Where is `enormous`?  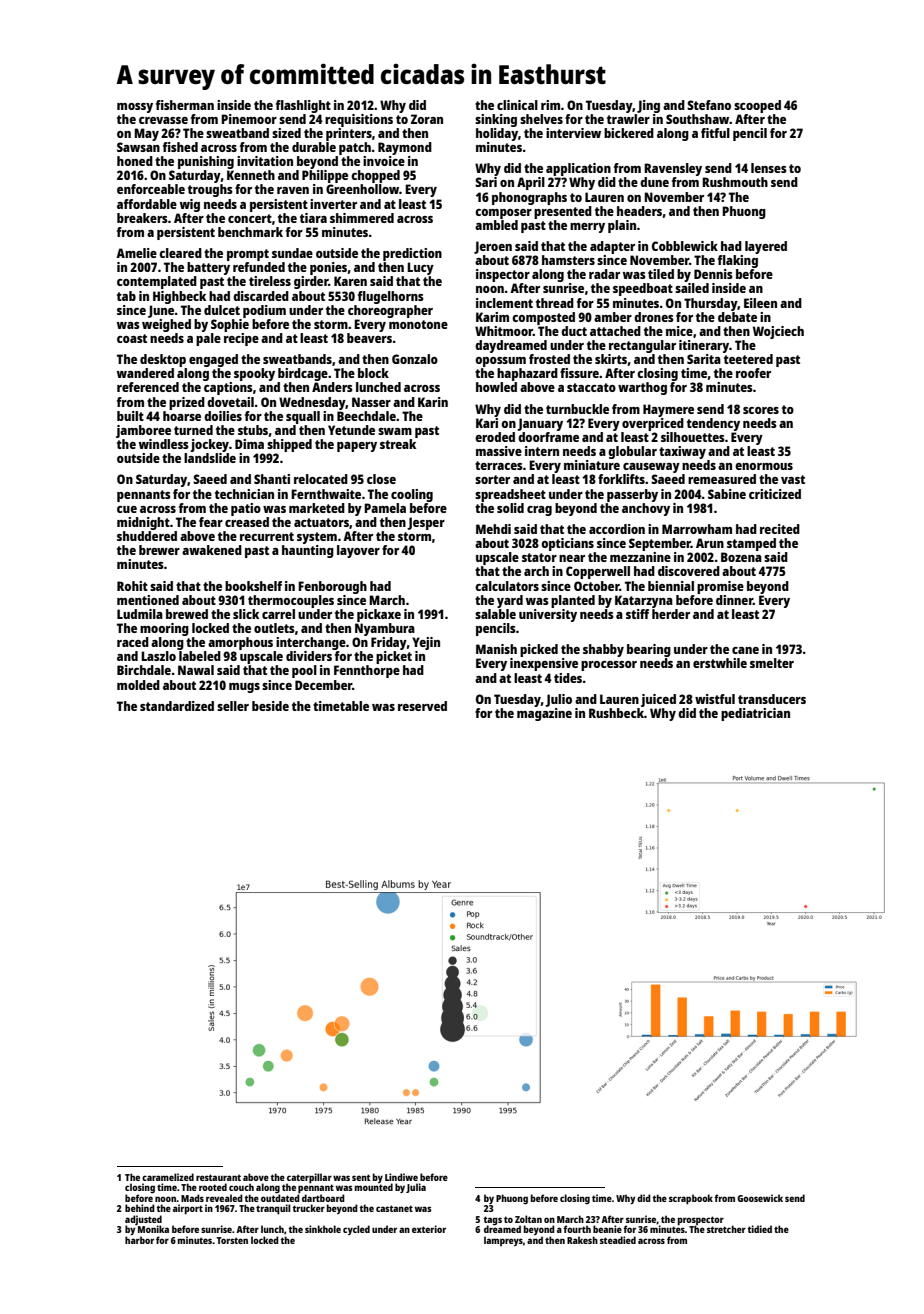
enormous is located at coordinates (764, 466).
